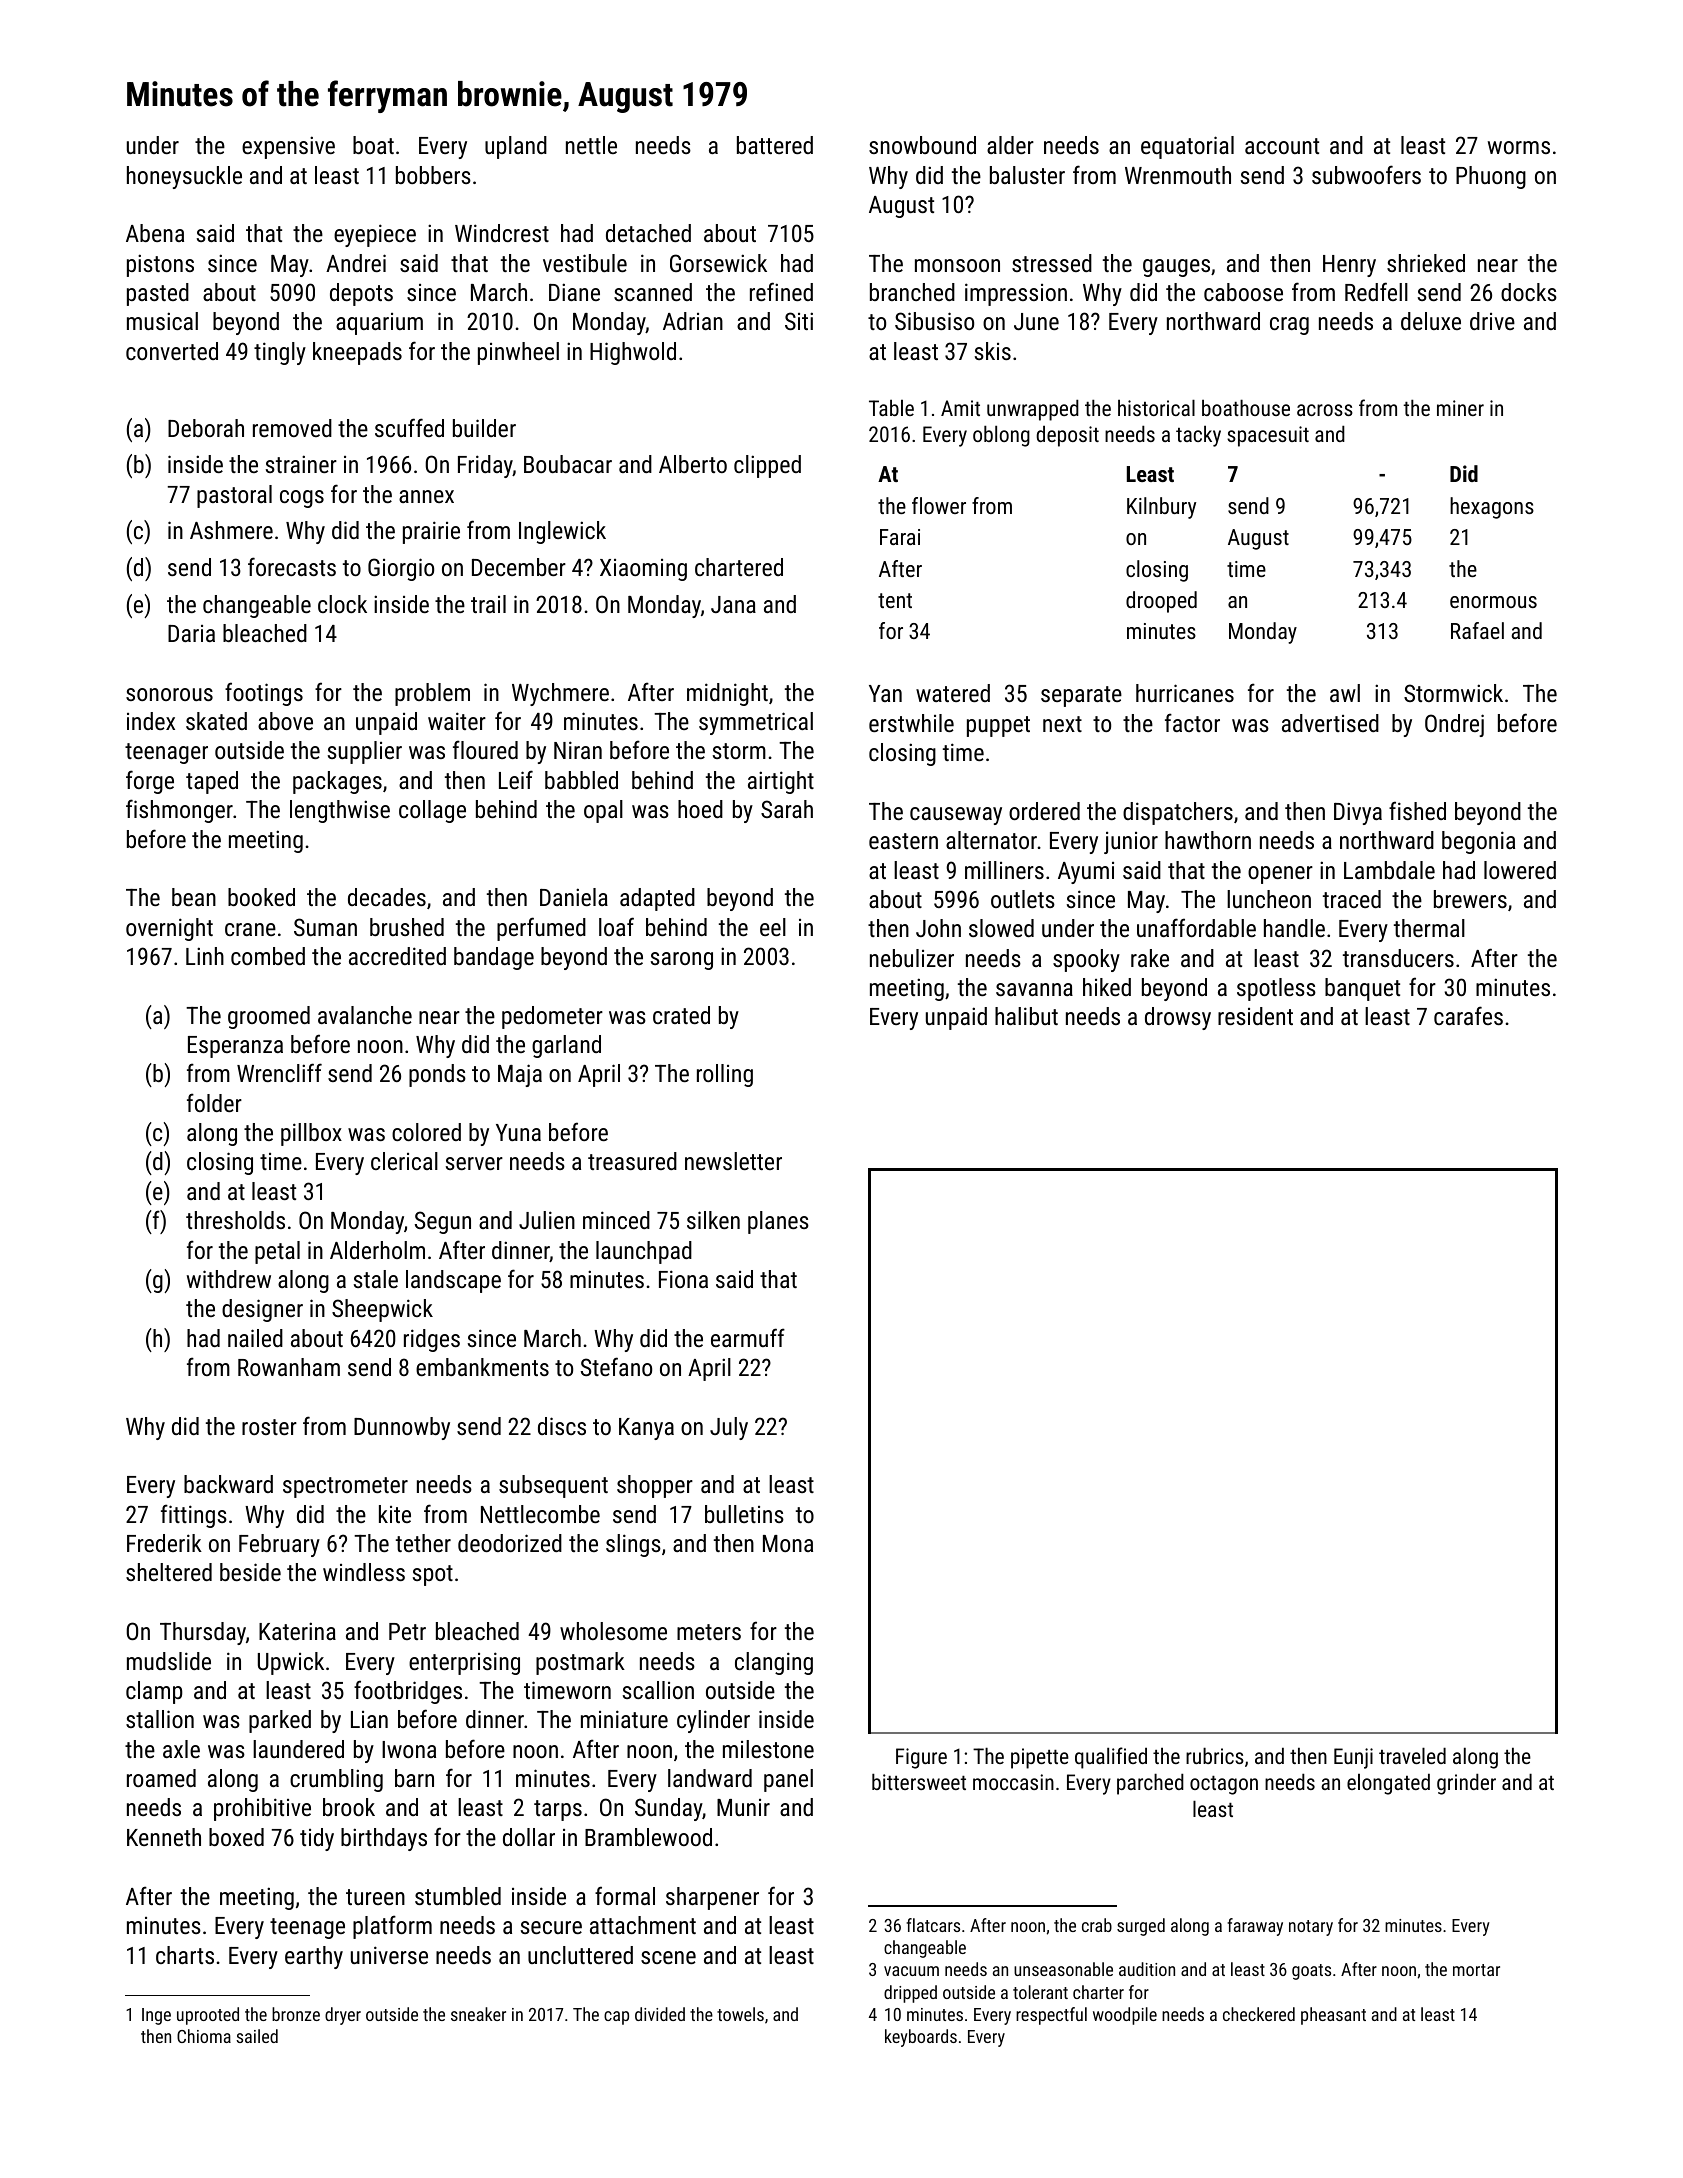 This image has height=2178, width=1683. I want to click on traveled, so click(1412, 1755).
